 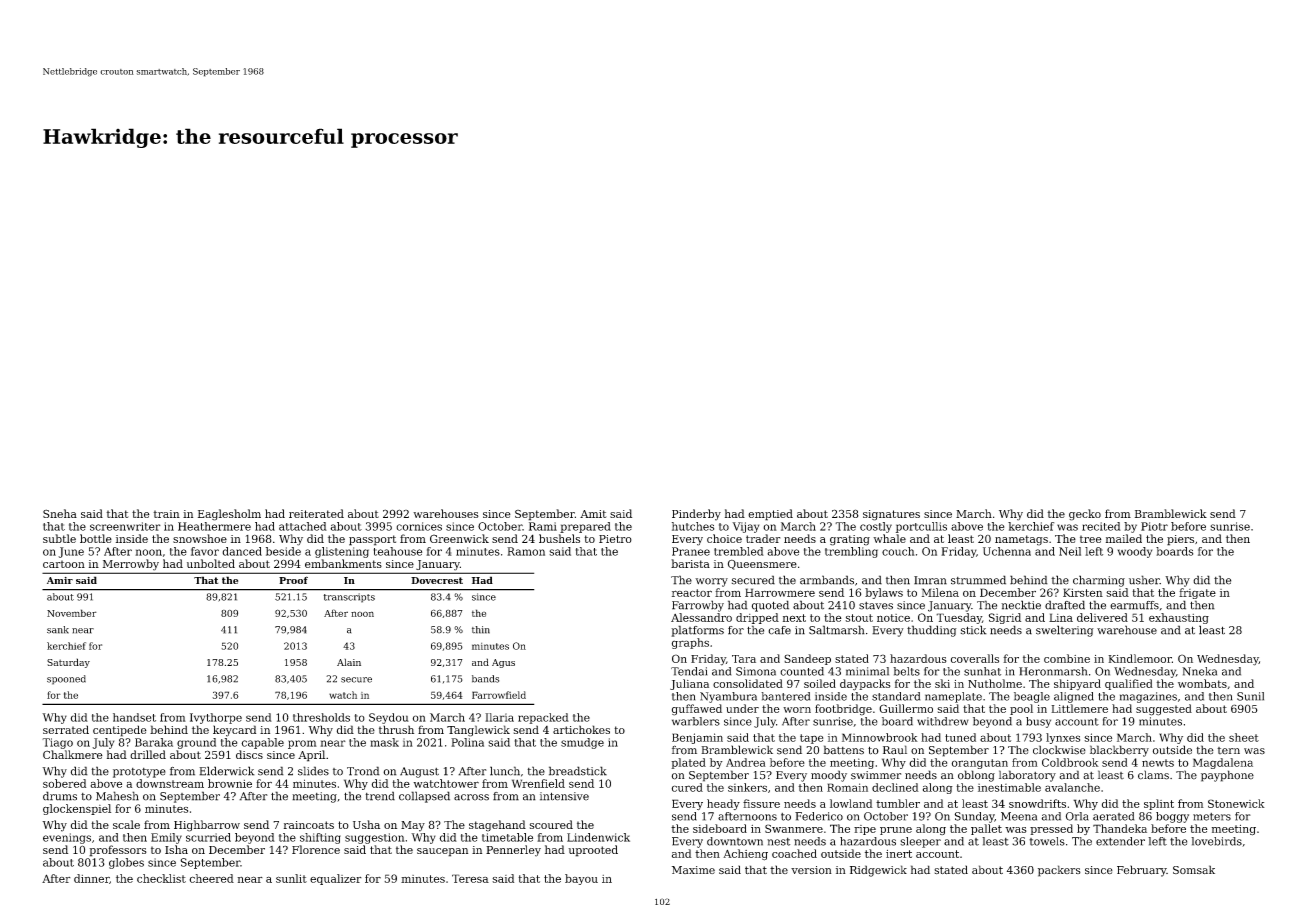 What do you see at coordinates (698, 606) in the image?
I see `Farrowby` at bounding box center [698, 606].
